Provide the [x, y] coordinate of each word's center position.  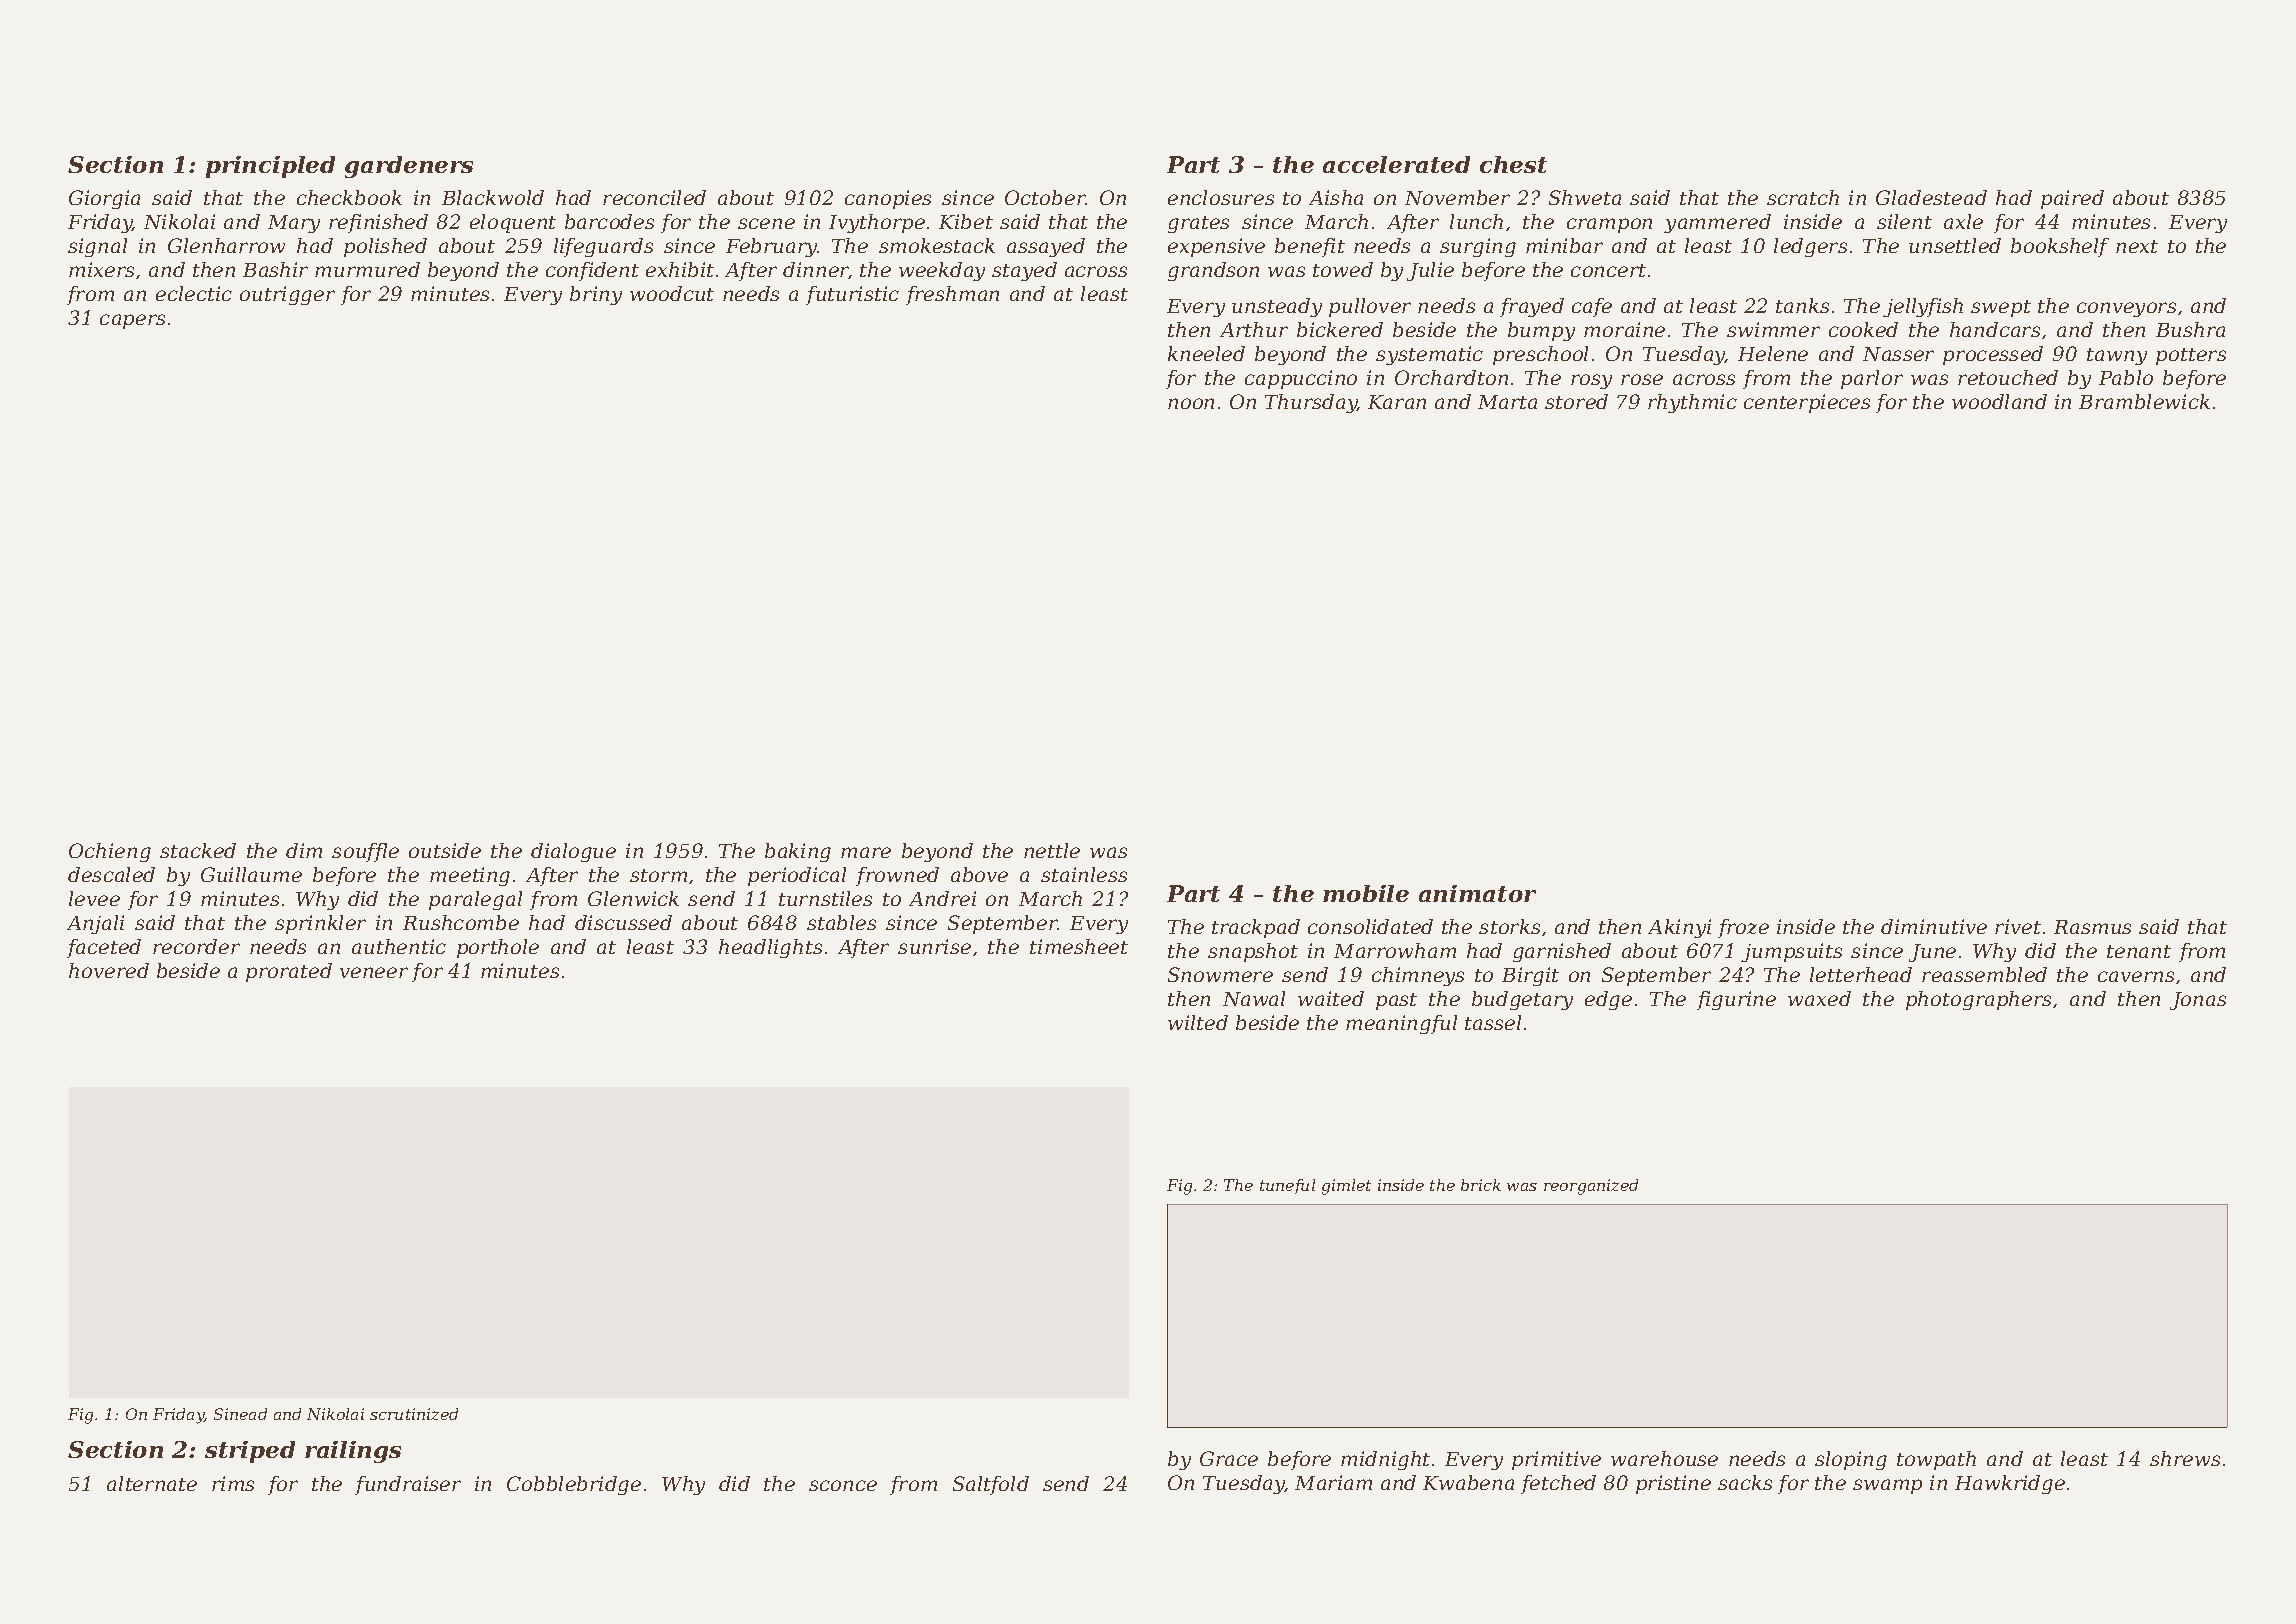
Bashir [275, 269]
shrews [2185, 1458]
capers [132, 321]
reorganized [1591, 1187]
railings [353, 1452]
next [2137, 246]
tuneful [1287, 1186]
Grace [1229, 1458]
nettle [1052, 850]
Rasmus [2092, 927]
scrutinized [414, 1414]
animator [1477, 893]
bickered [1340, 329]
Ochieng [110, 852]
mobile [1366, 893]
